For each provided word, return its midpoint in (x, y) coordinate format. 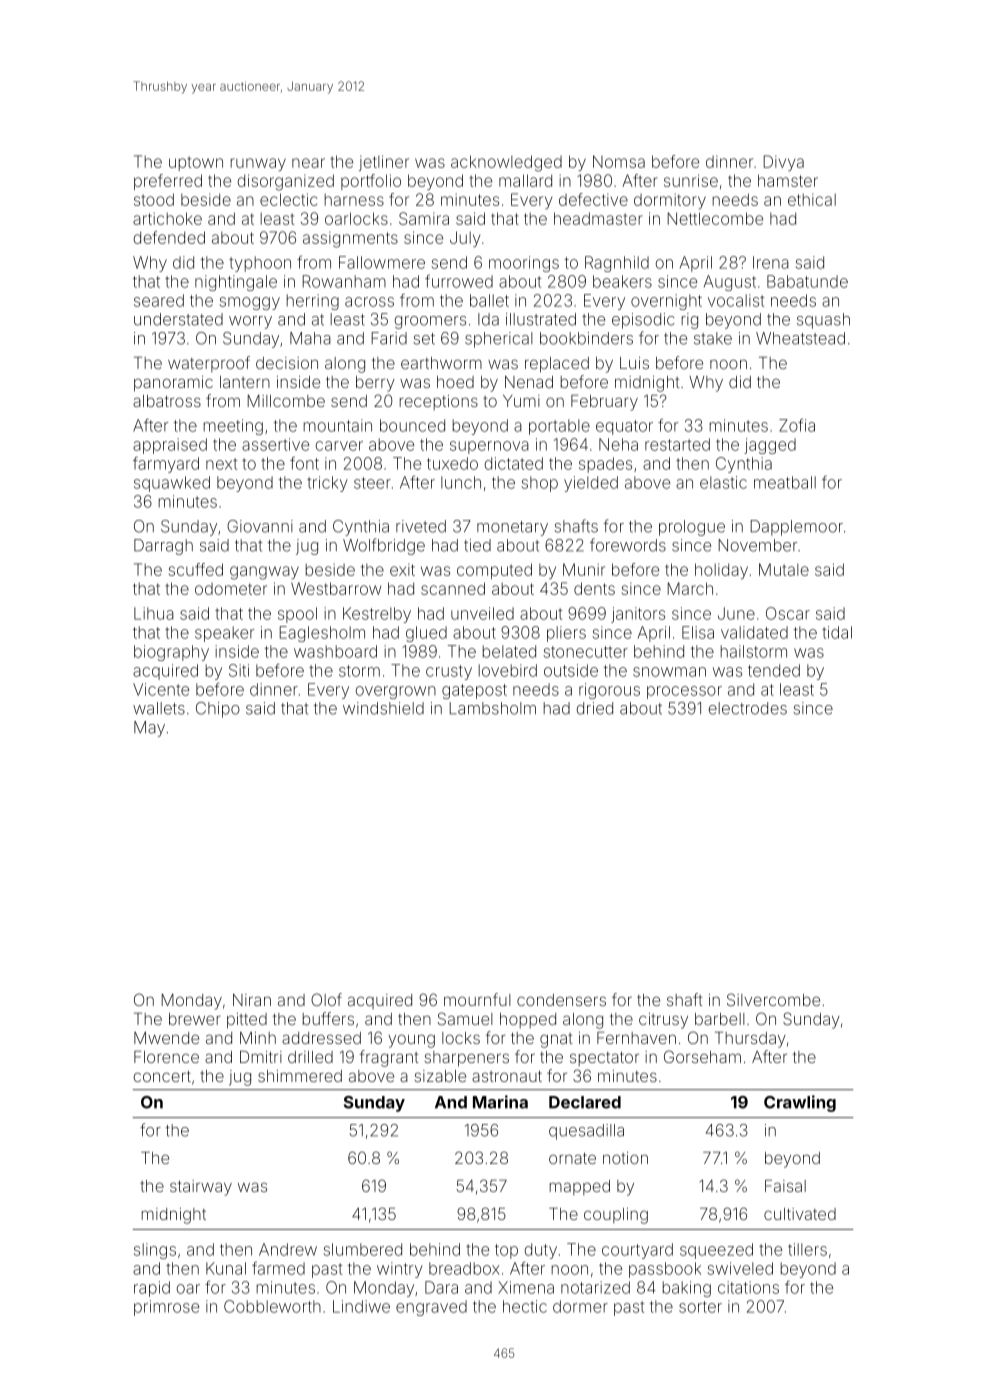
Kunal (226, 1268)
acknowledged (506, 163)
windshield (383, 708)
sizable (440, 1076)
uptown (196, 163)
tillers (807, 1249)
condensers (561, 1000)
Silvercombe (773, 999)
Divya (784, 163)
